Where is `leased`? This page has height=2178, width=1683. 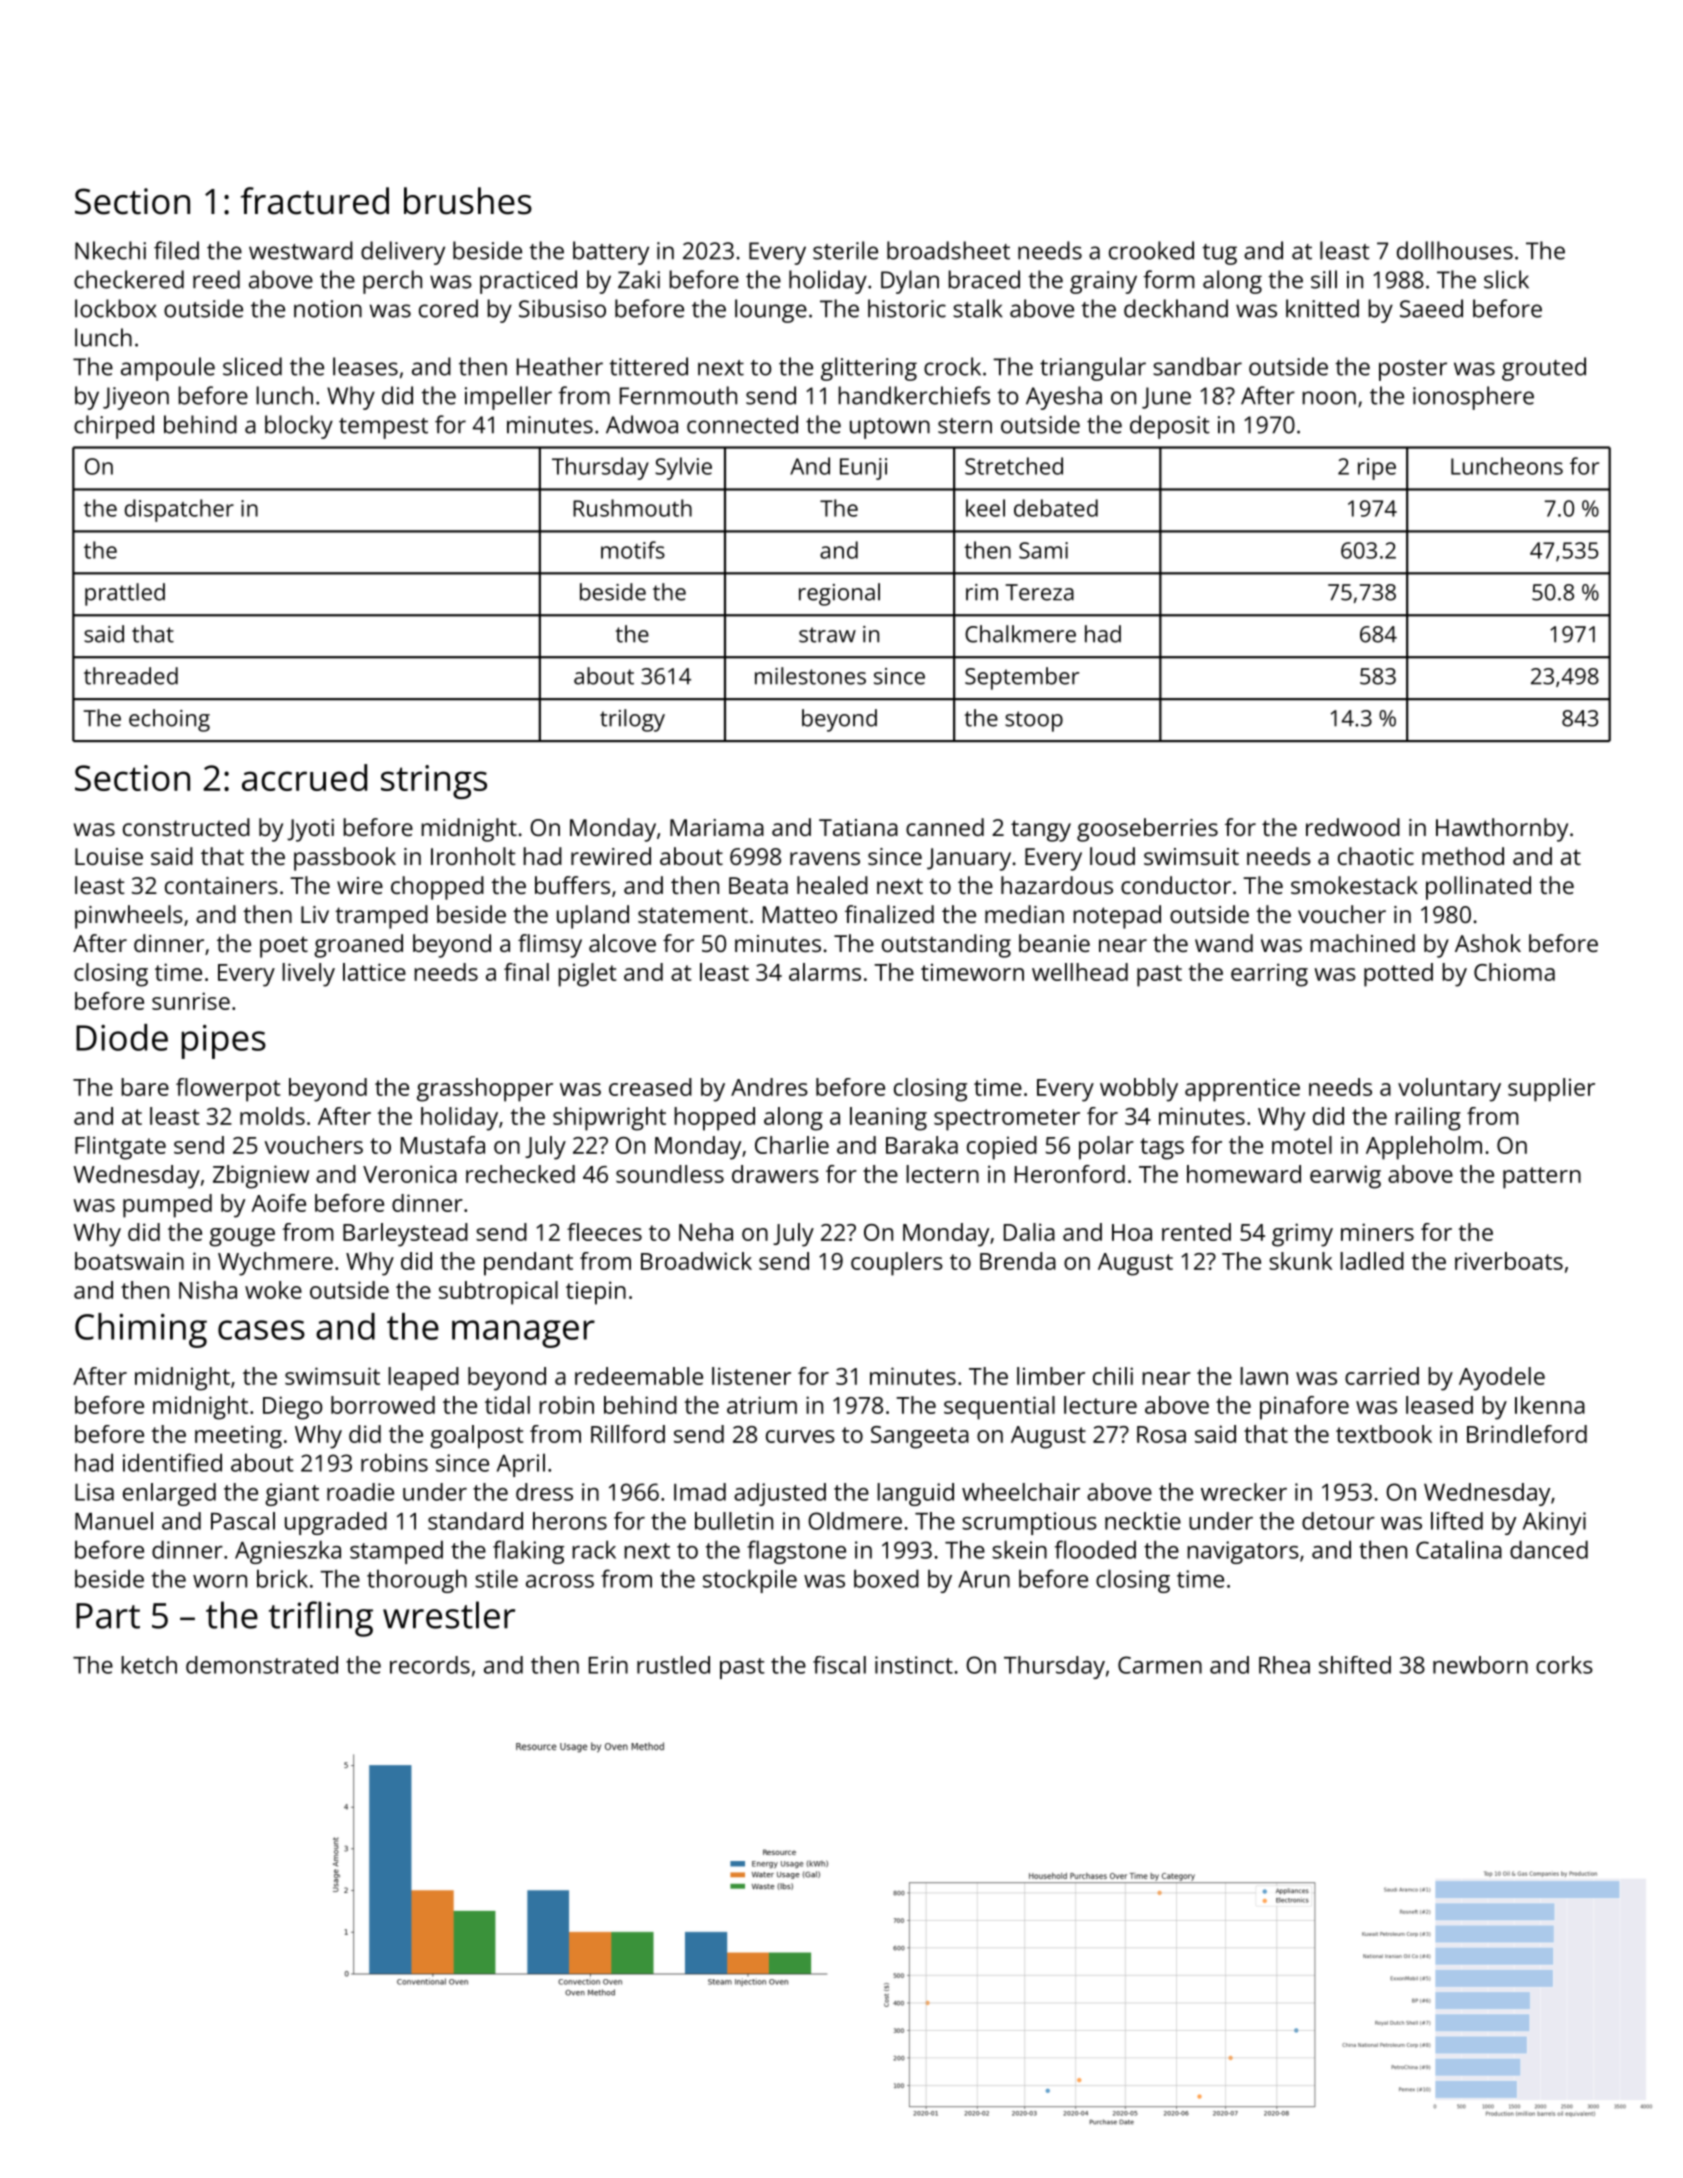
leased is located at coordinates (1439, 1405).
